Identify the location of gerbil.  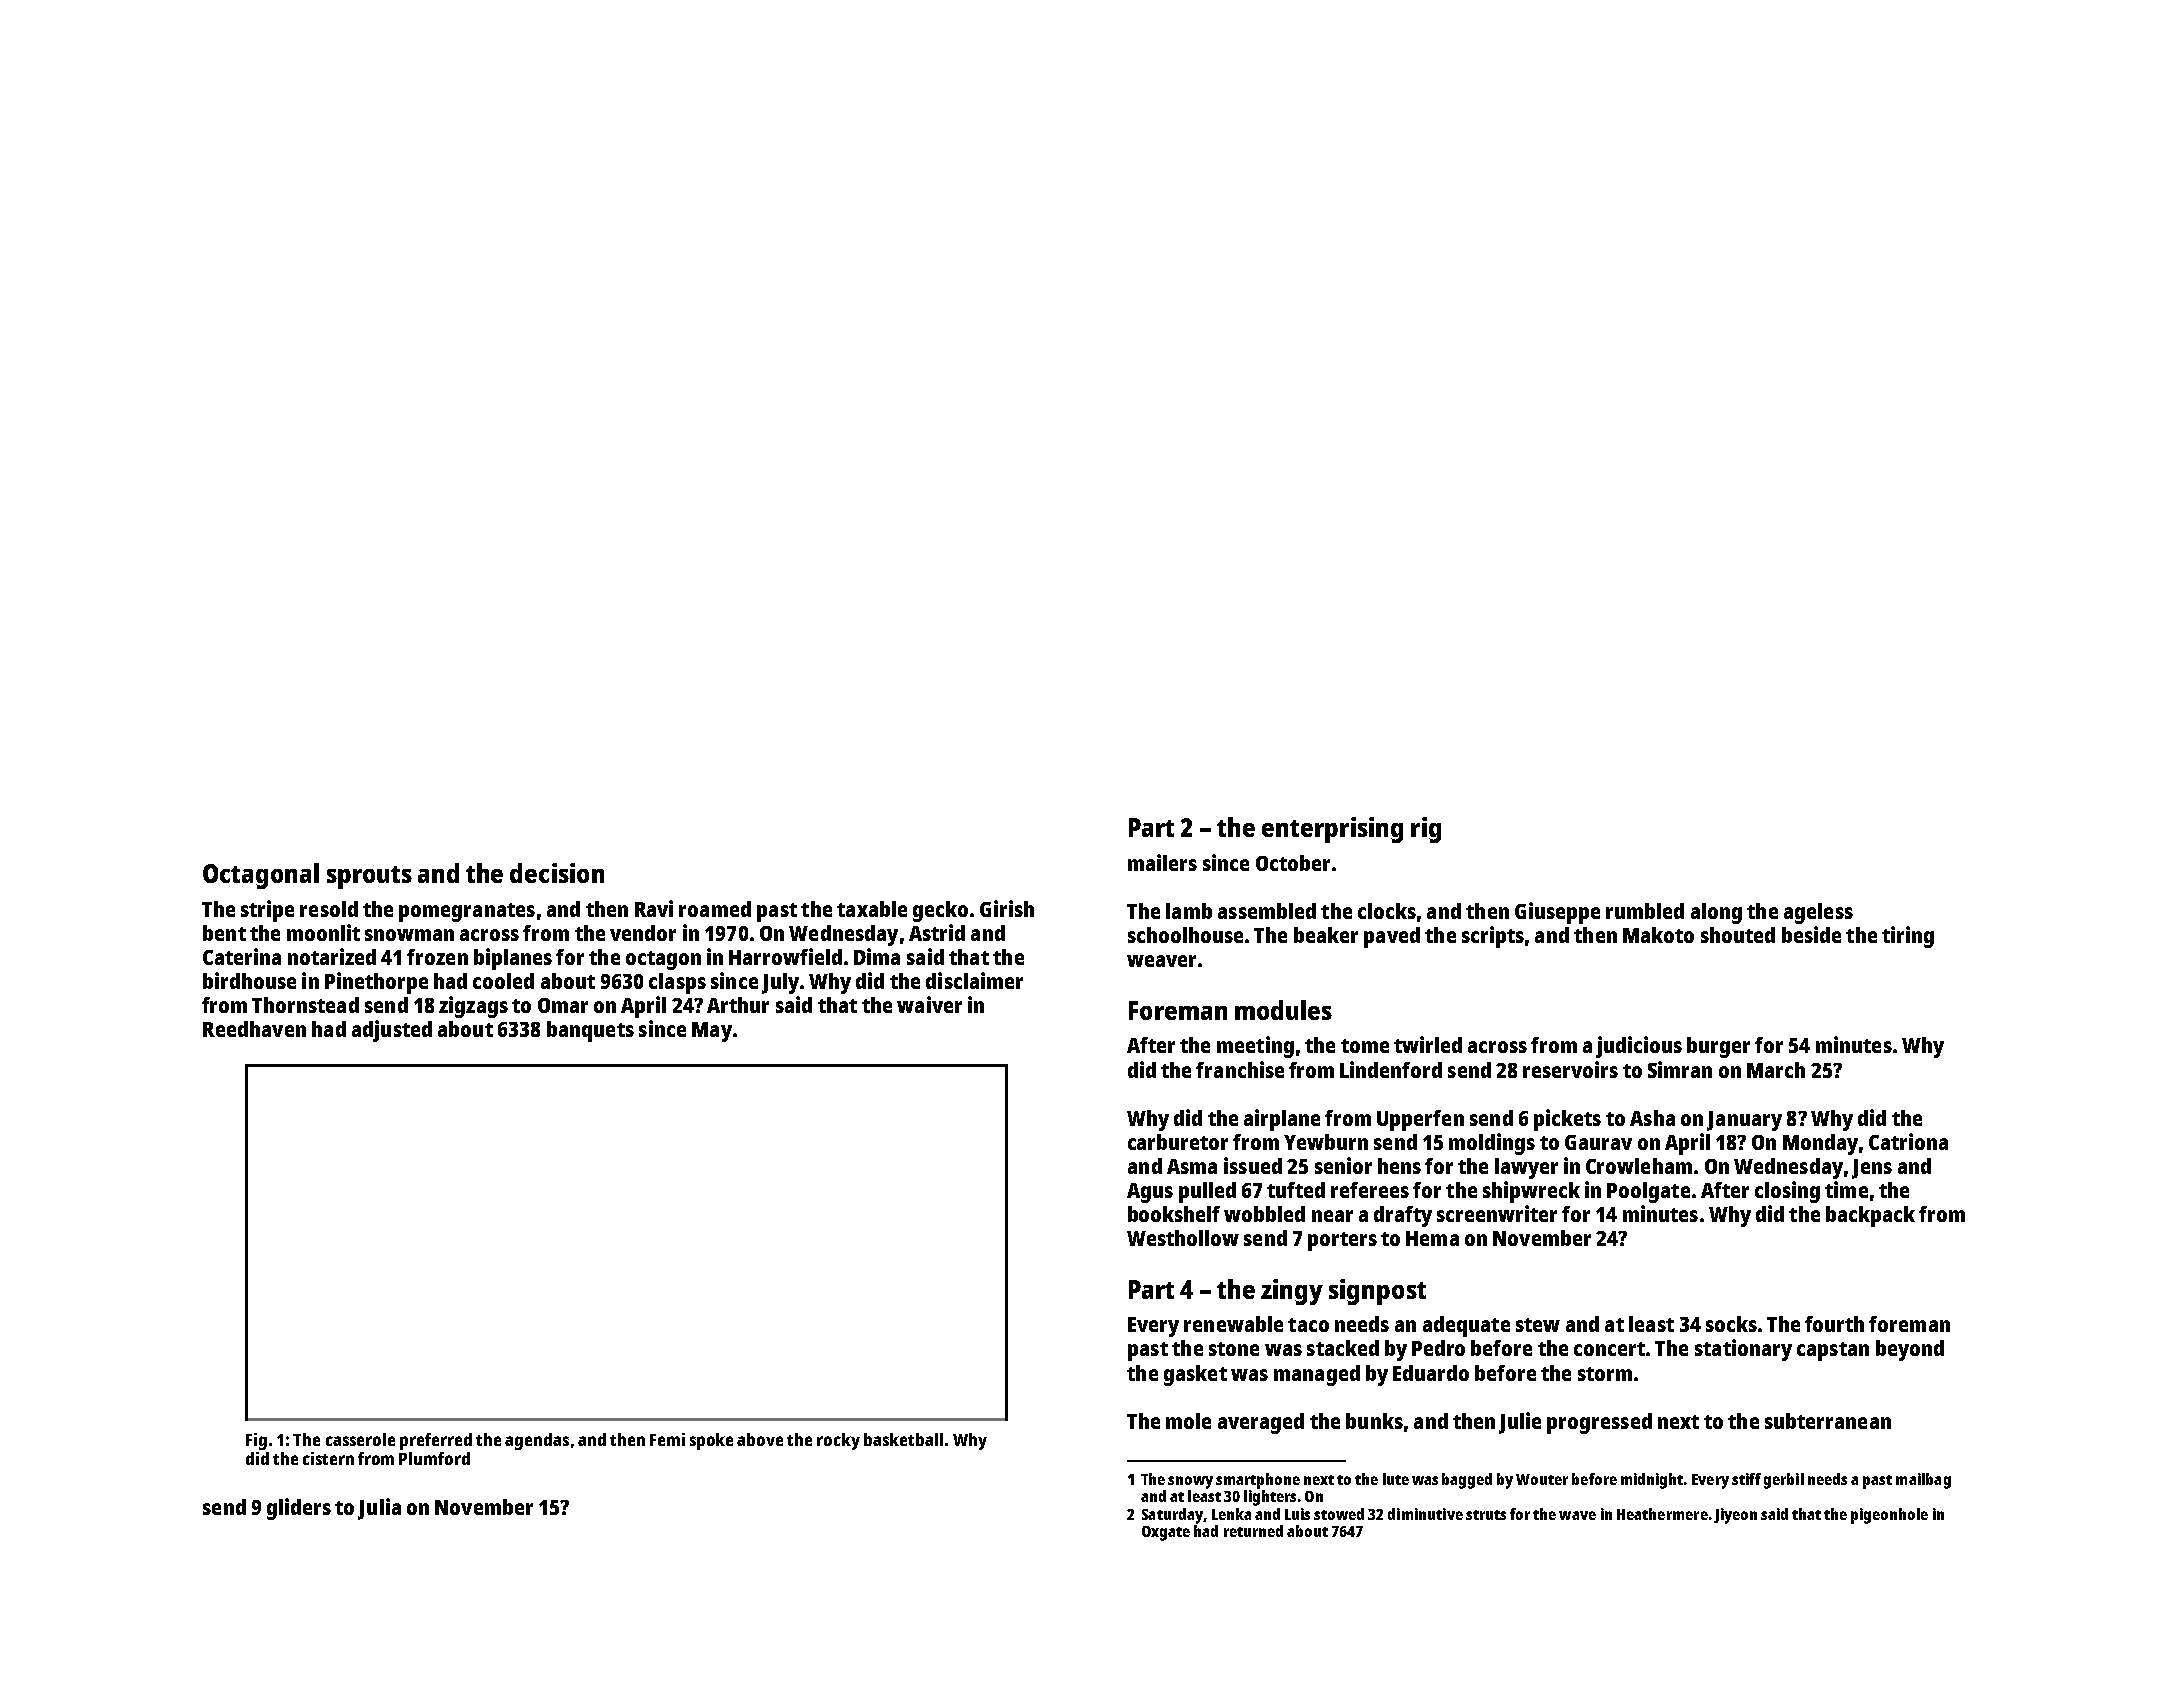
(1784, 1481).
